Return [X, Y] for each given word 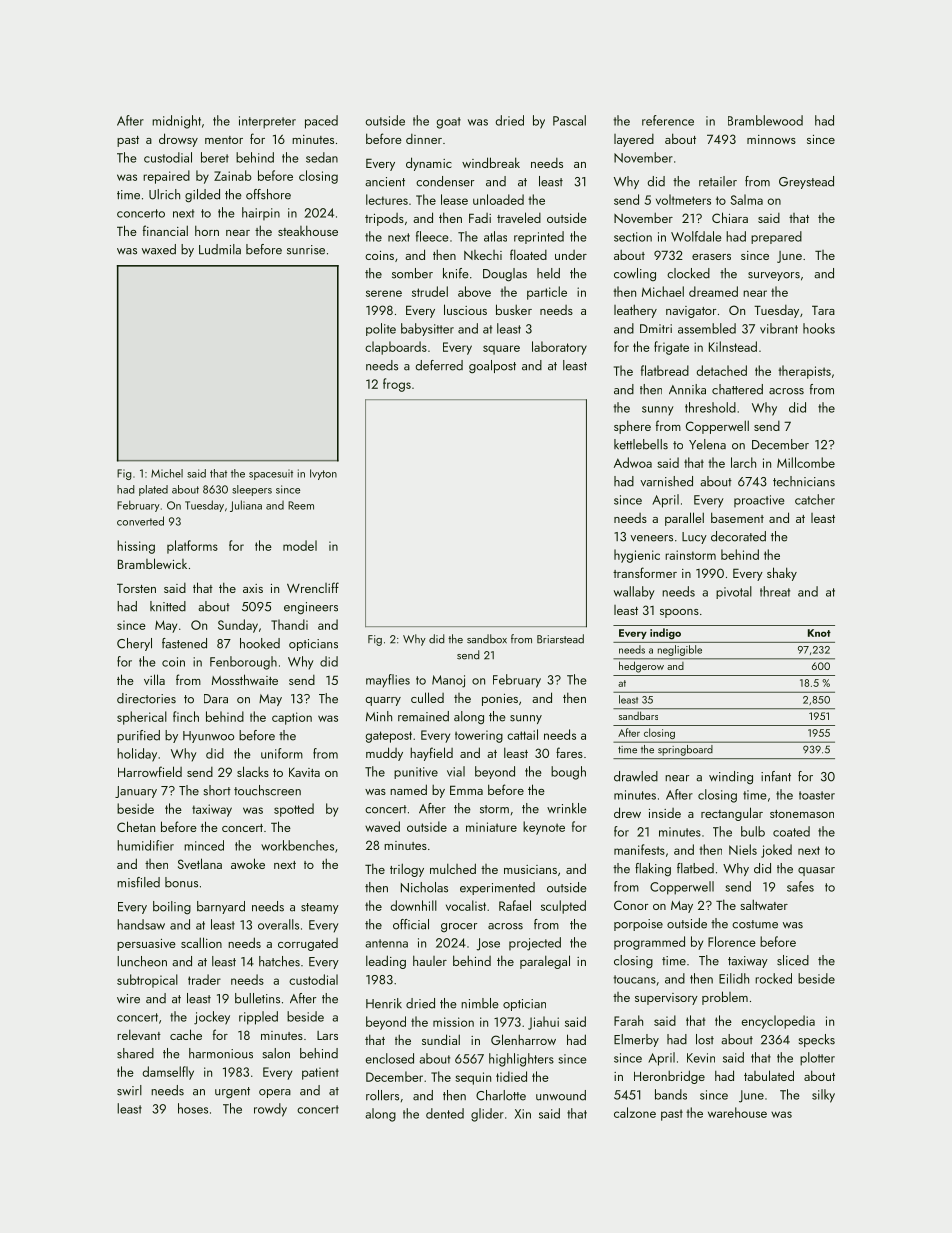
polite [381, 329]
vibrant [779, 328]
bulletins [257, 998]
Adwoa [633, 462]
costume [755, 924]
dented [445, 1113]
